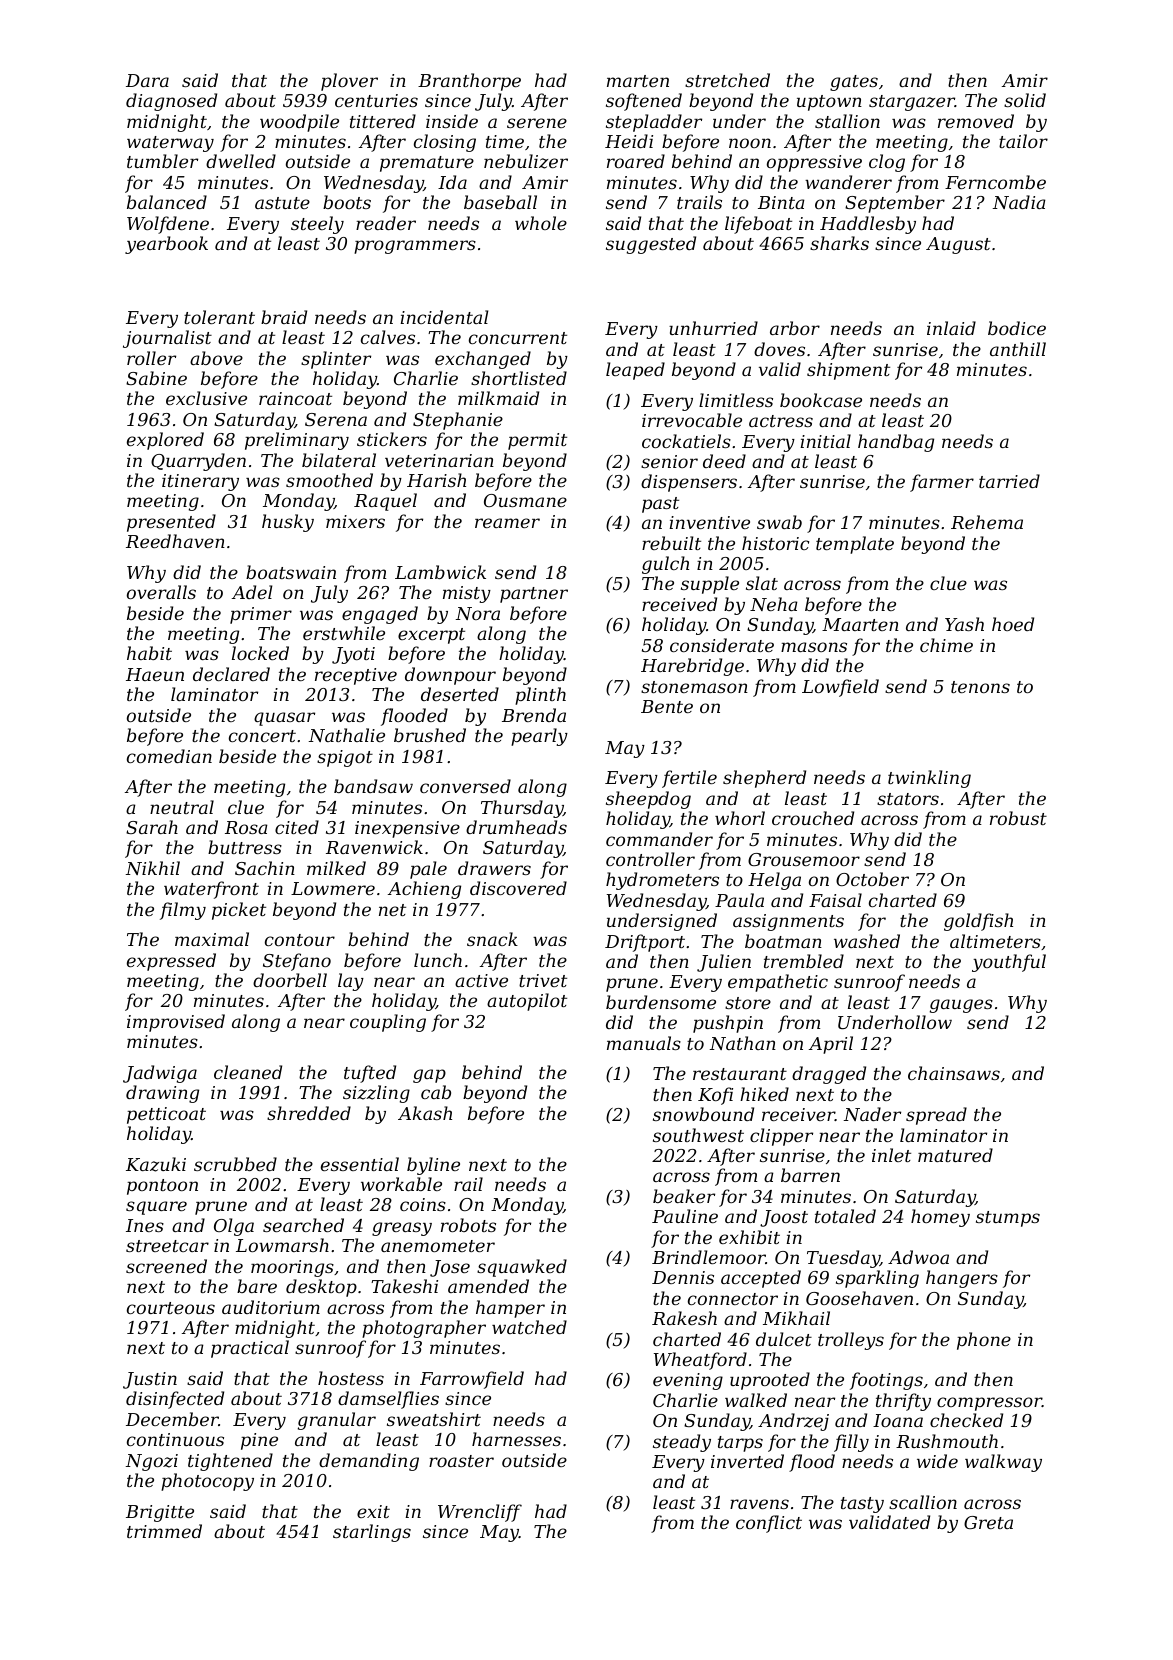  What do you see at coordinates (698, 1135) in the page?
I see `southwest` at bounding box center [698, 1135].
